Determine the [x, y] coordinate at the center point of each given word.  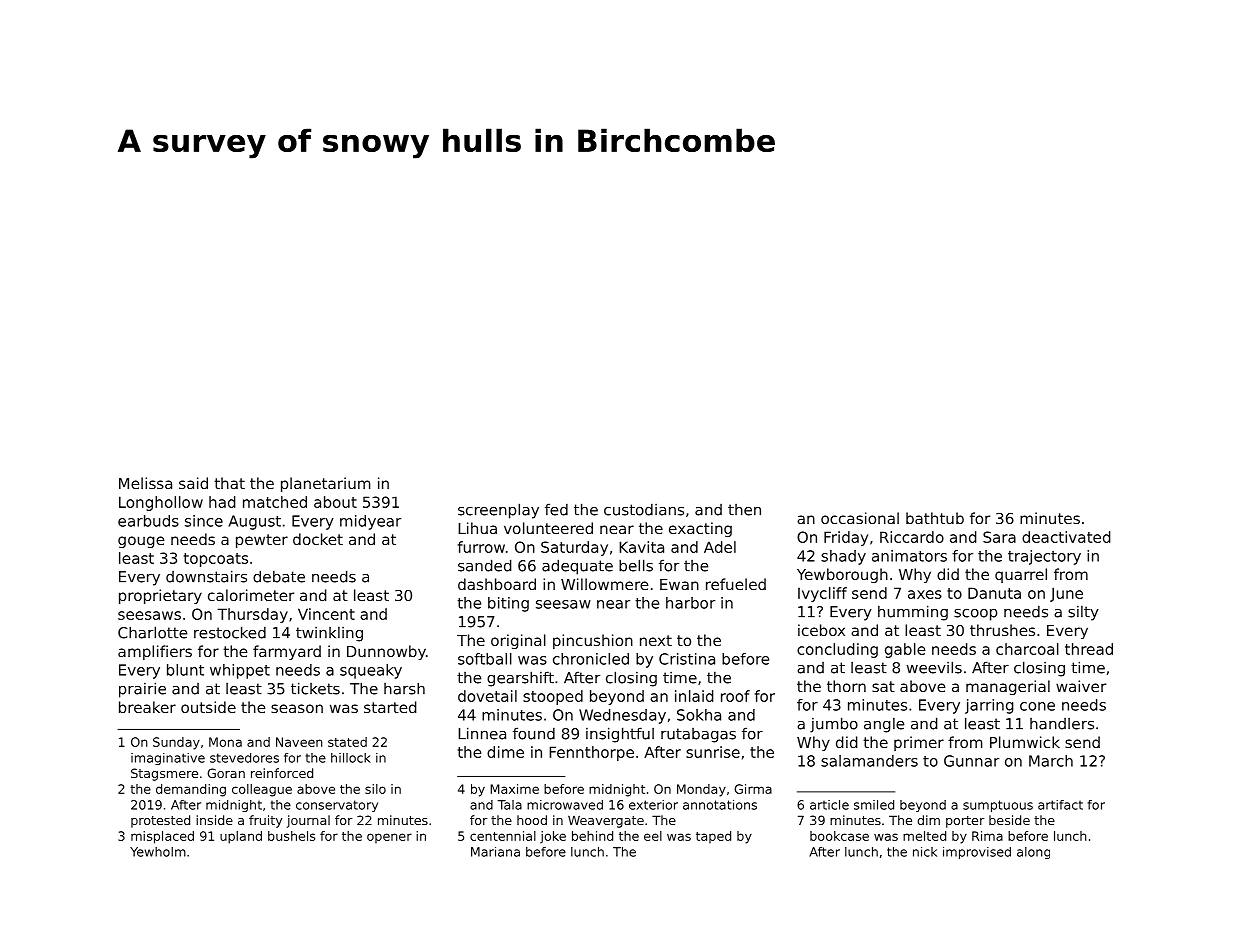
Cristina [687, 659]
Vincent [326, 614]
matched [275, 502]
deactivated [1066, 537]
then [744, 510]
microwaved [565, 805]
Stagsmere [164, 774]
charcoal [1027, 649]
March [1051, 761]
